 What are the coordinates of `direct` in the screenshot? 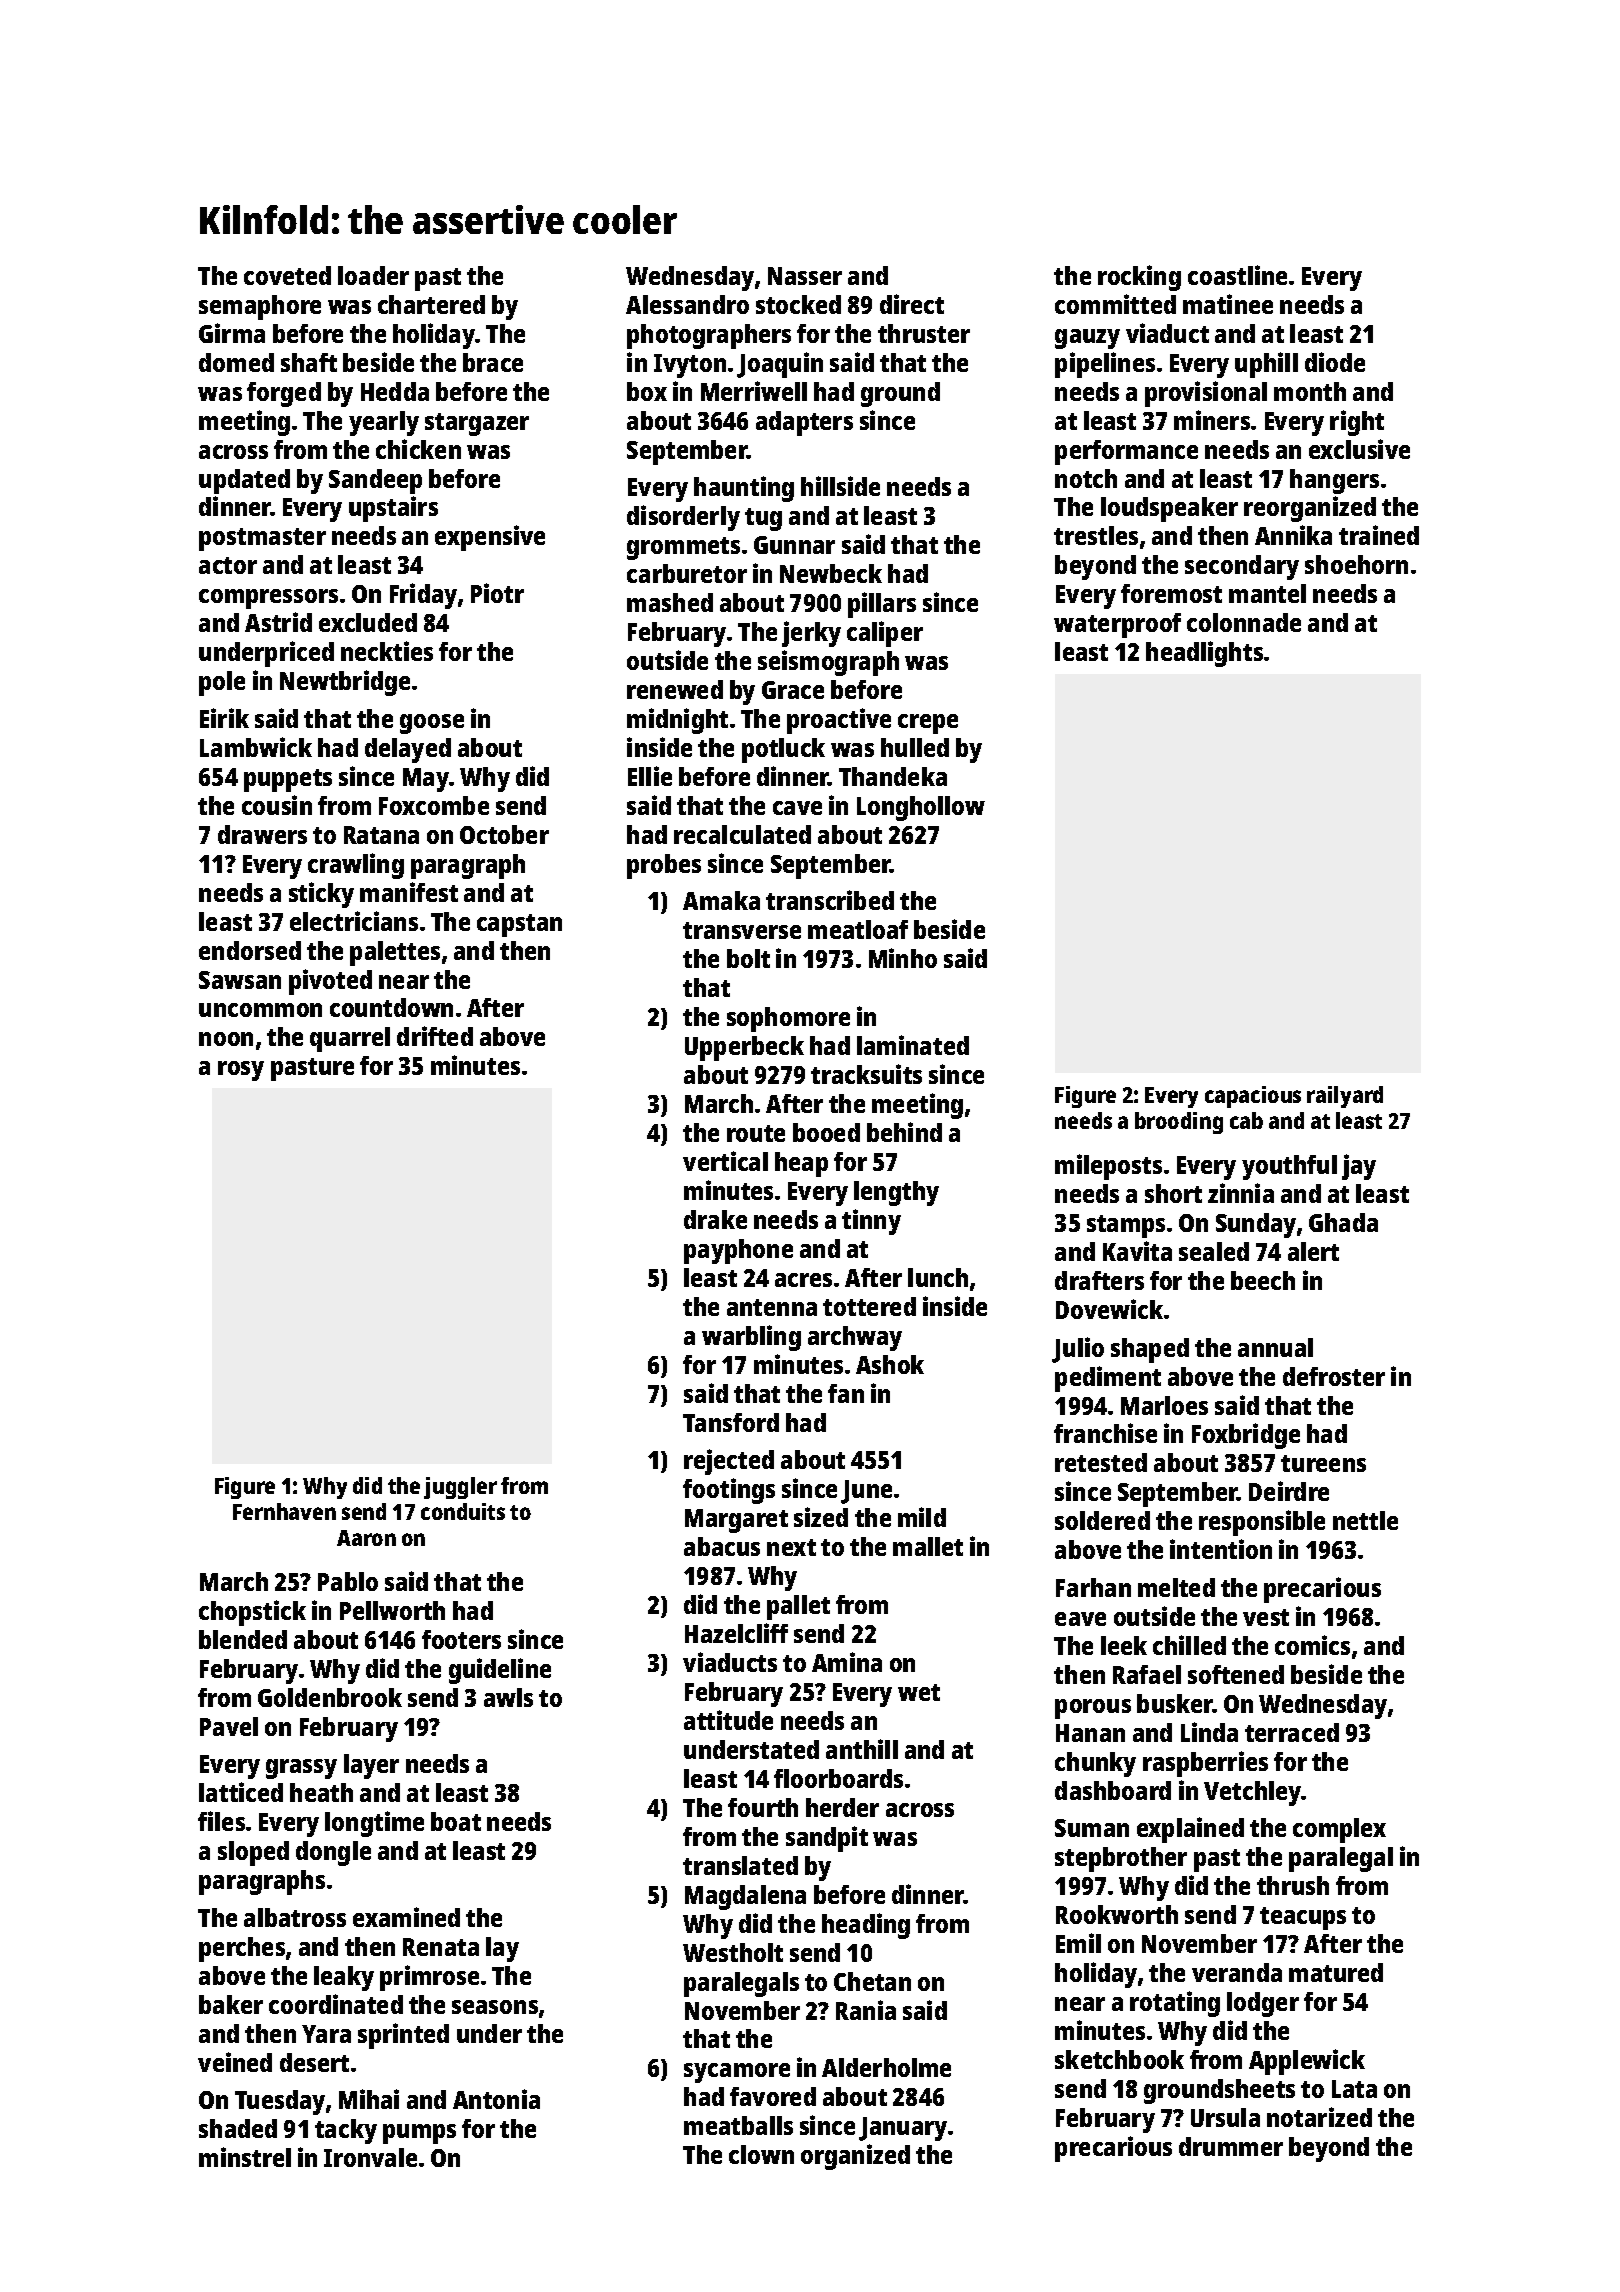 It's located at (912, 304).
